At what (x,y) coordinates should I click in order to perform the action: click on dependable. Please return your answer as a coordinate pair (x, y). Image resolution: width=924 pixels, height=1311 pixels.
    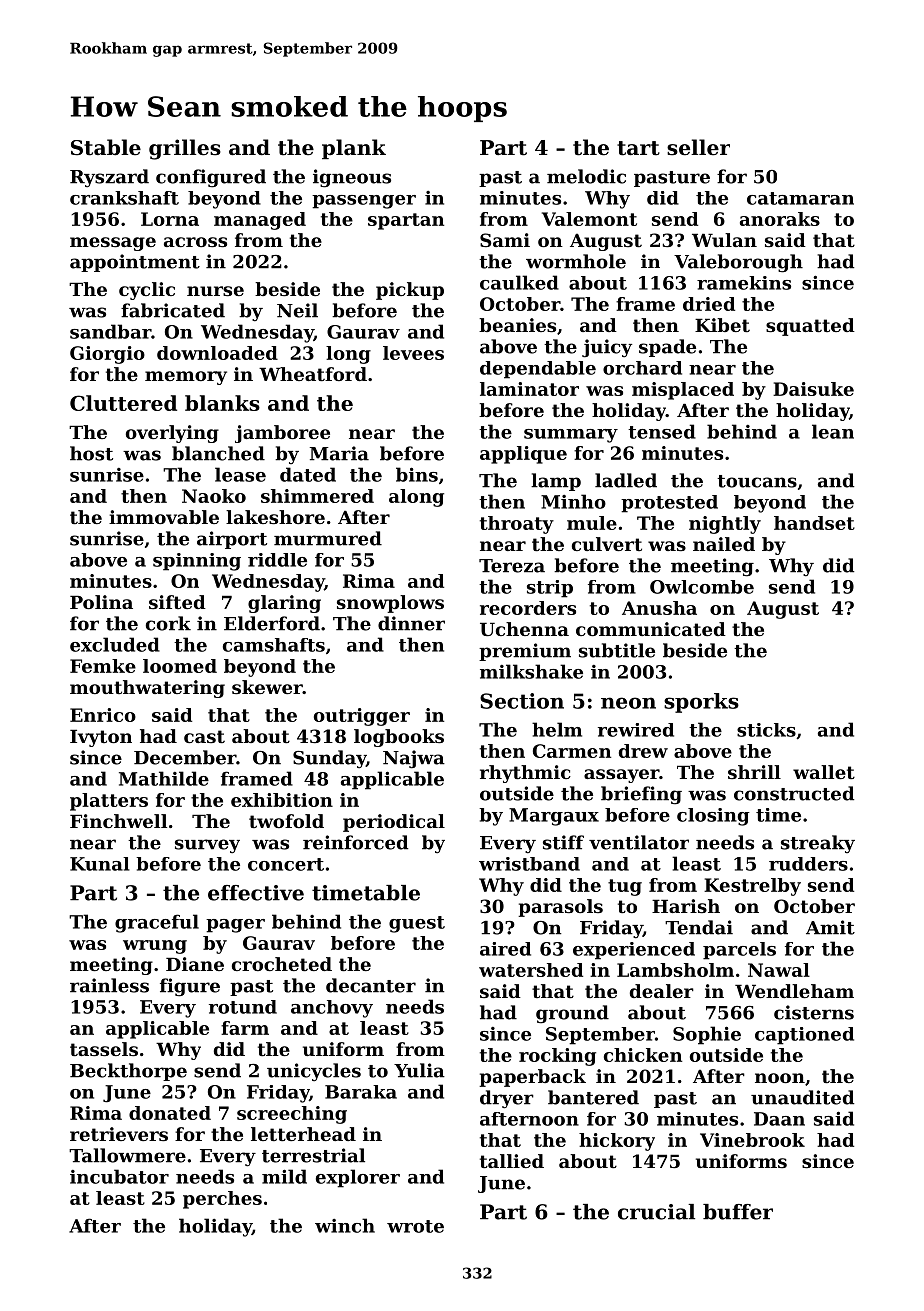
    Looking at the image, I should click on (538, 370).
